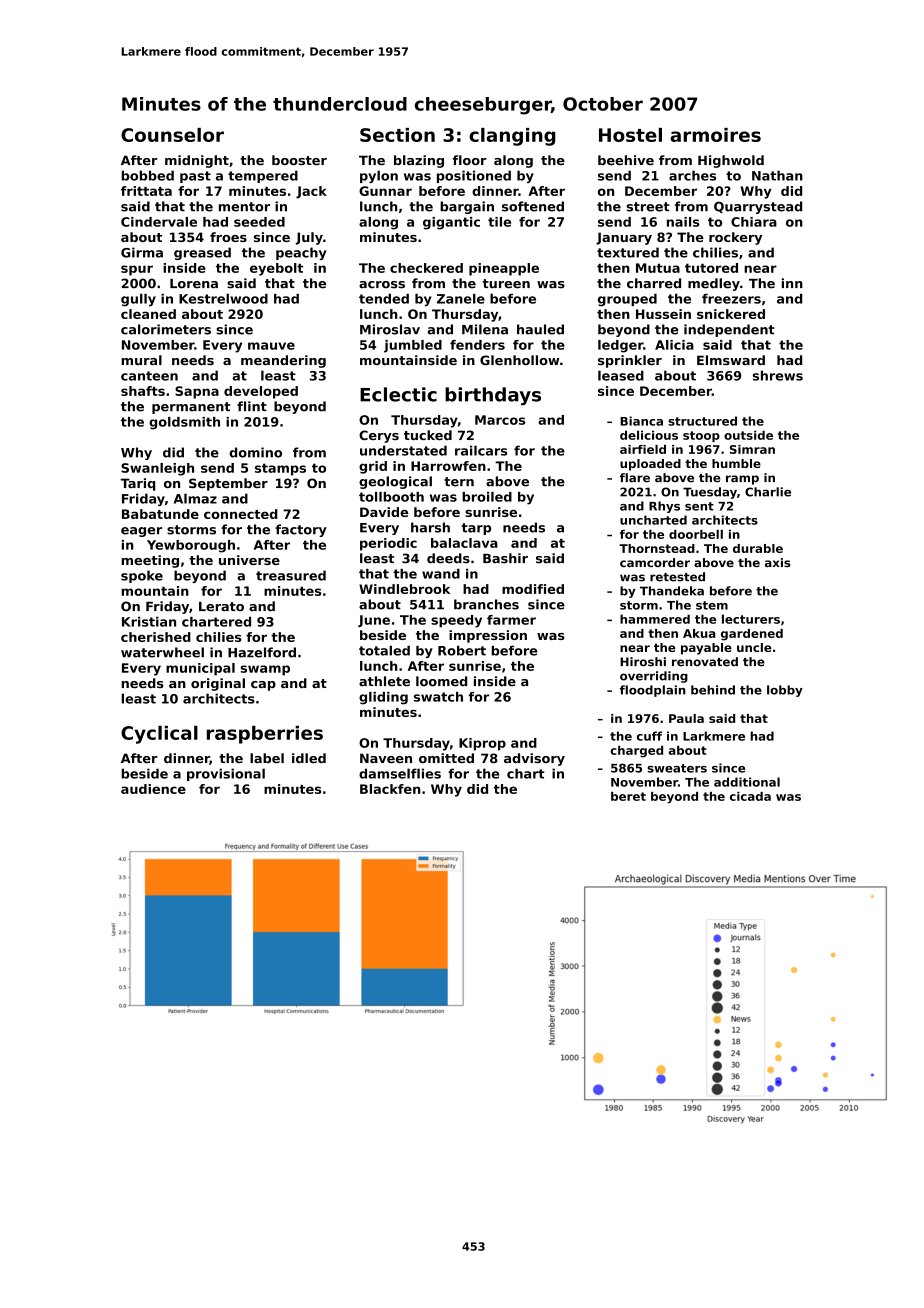 The height and width of the document is (1308, 924). What do you see at coordinates (752, 449) in the document?
I see `Simran` at bounding box center [752, 449].
